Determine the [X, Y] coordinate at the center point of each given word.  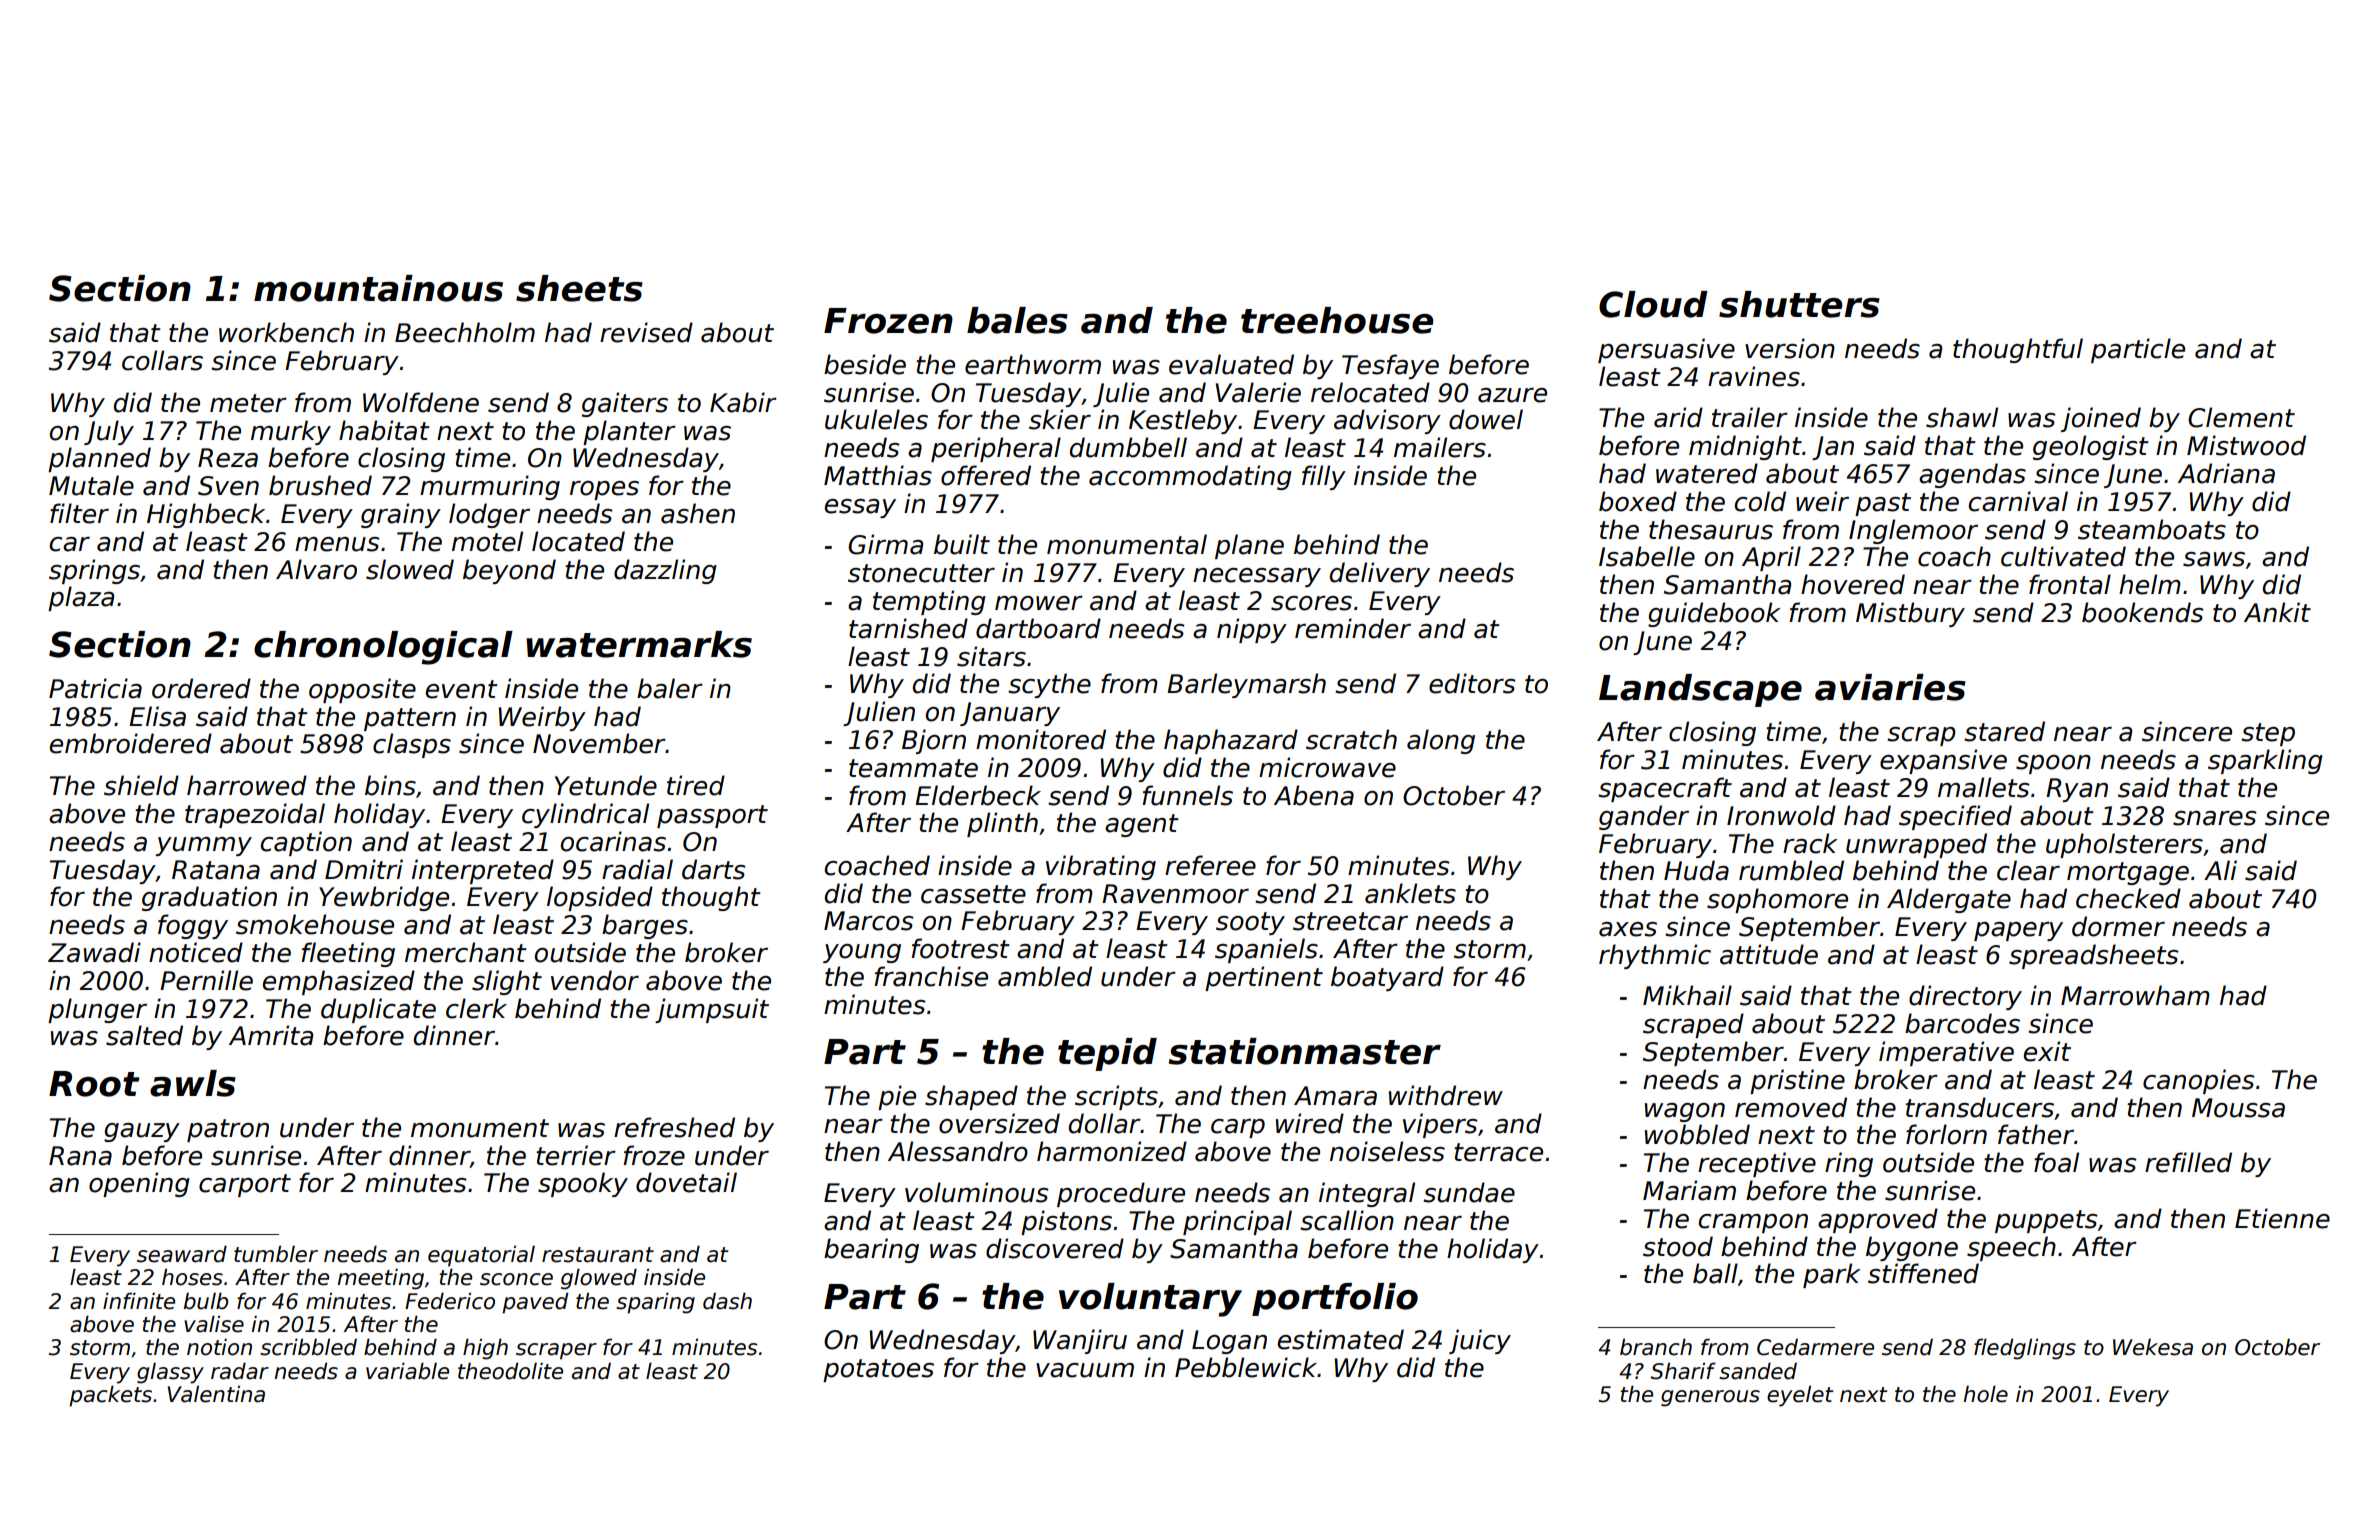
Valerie [1258, 392]
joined [2101, 419]
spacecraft [1665, 789]
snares [2215, 818]
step [2268, 734]
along [1441, 741]
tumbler [276, 1254]
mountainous [378, 288]
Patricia [95, 688]
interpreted [483, 871]
